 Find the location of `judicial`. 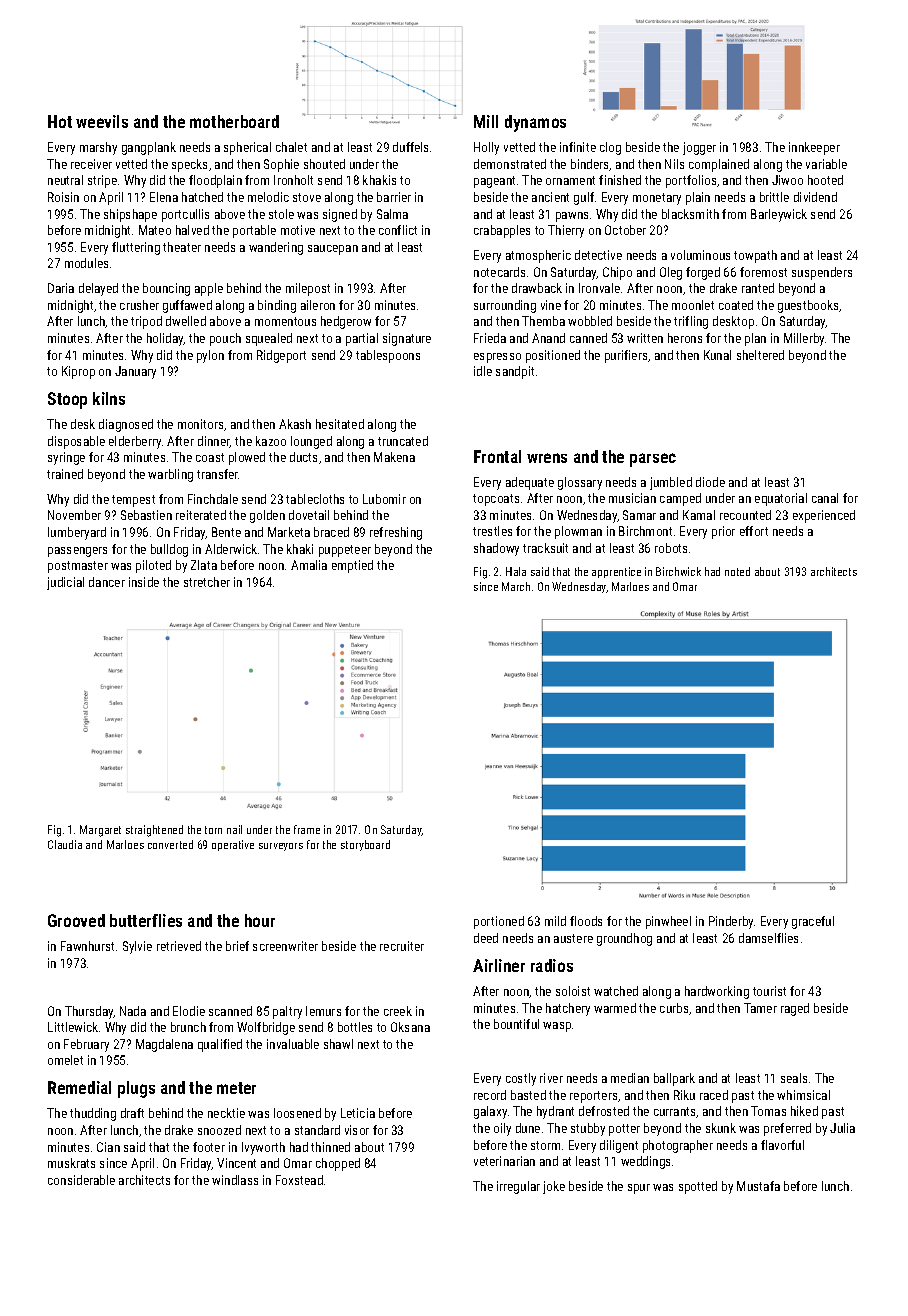

judicial is located at coordinates (65, 583).
